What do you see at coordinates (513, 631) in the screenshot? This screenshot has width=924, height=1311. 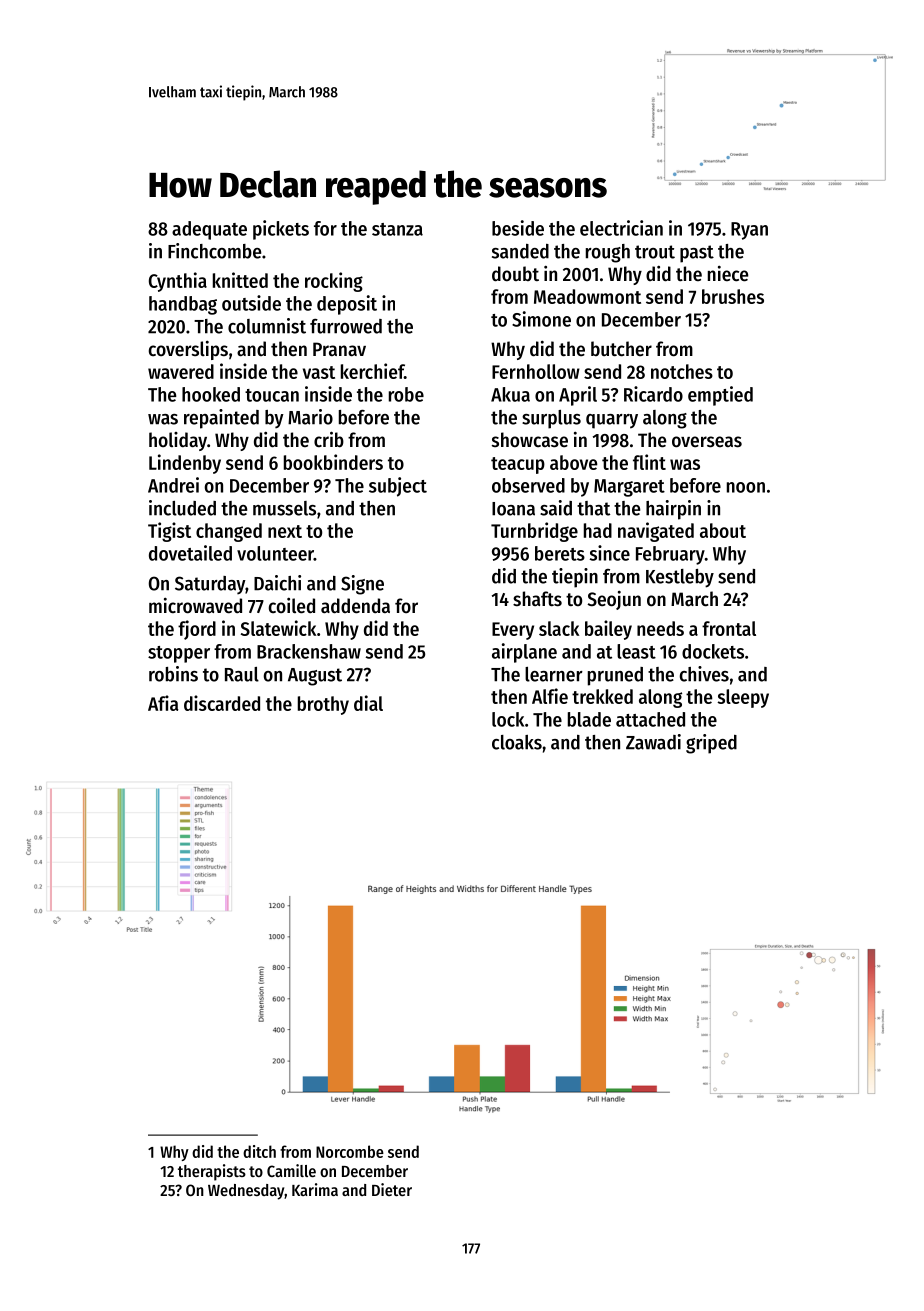 I see `Every` at bounding box center [513, 631].
